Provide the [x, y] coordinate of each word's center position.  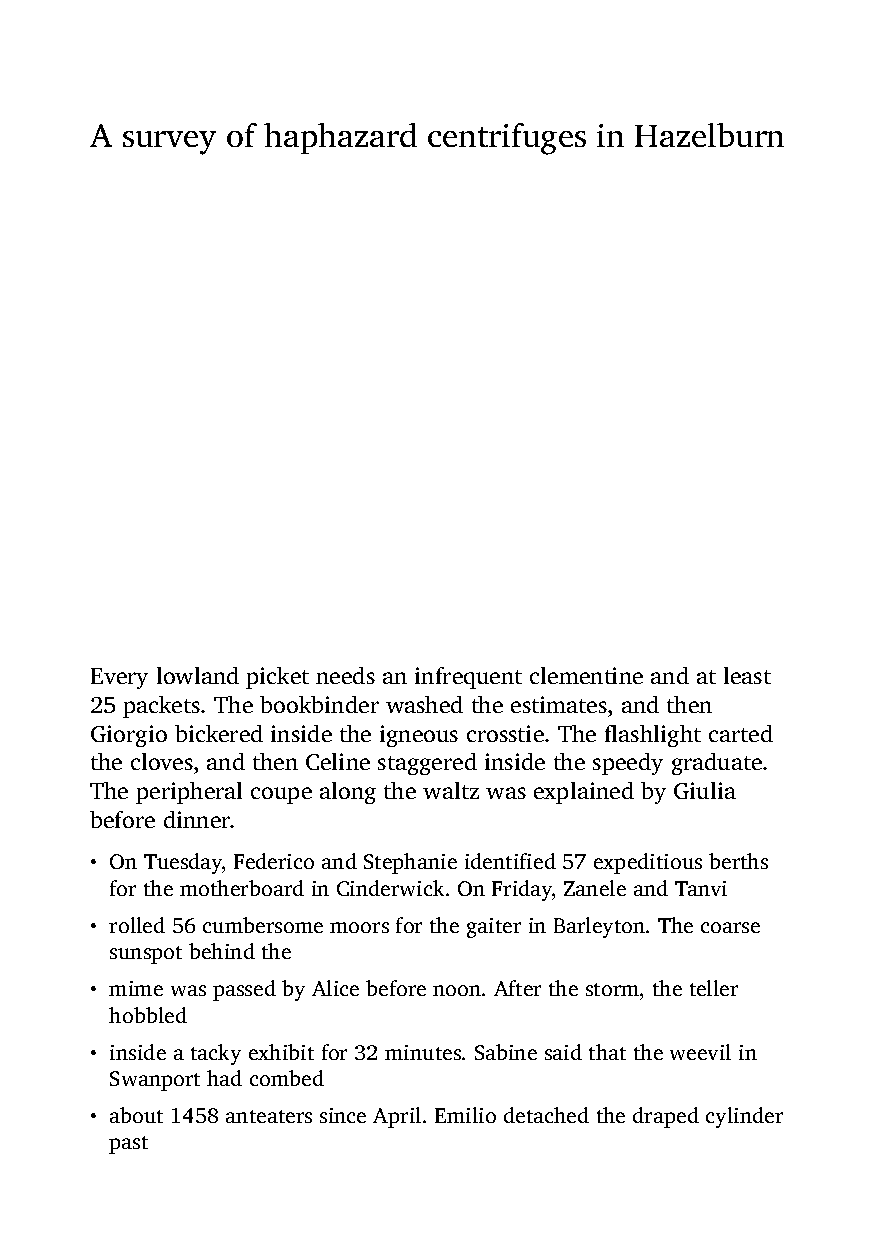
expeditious [648, 863]
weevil [700, 1052]
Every [119, 678]
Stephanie [410, 863]
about [136, 1115]
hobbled [148, 1015]
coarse [730, 927]
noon [457, 990]
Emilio [465, 1115]
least [747, 675]
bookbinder [319, 704]
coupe [281, 795]
